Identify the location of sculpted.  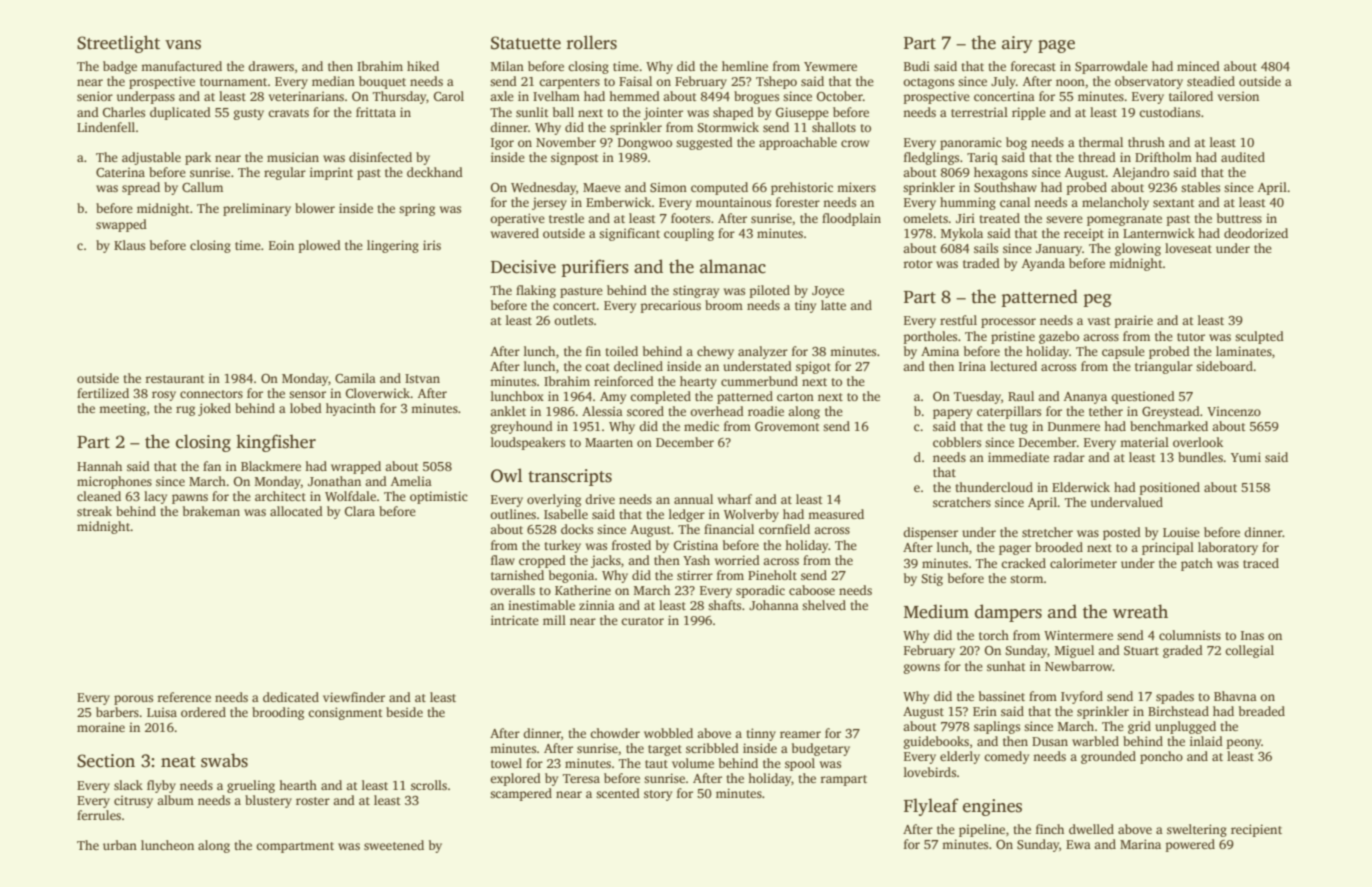
(1259, 337).
